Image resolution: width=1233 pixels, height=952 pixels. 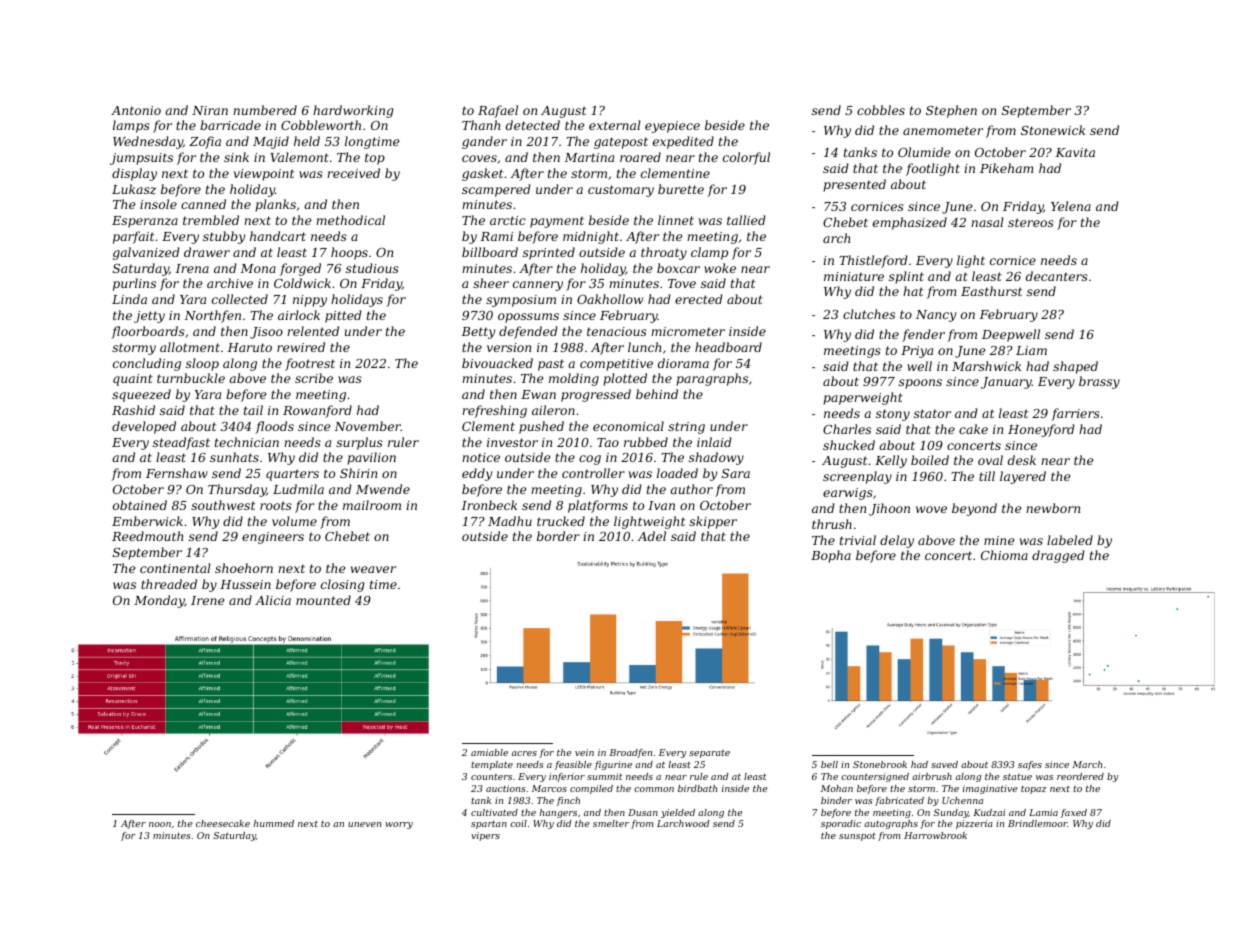 I want to click on vipers, so click(x=485, y=836).
